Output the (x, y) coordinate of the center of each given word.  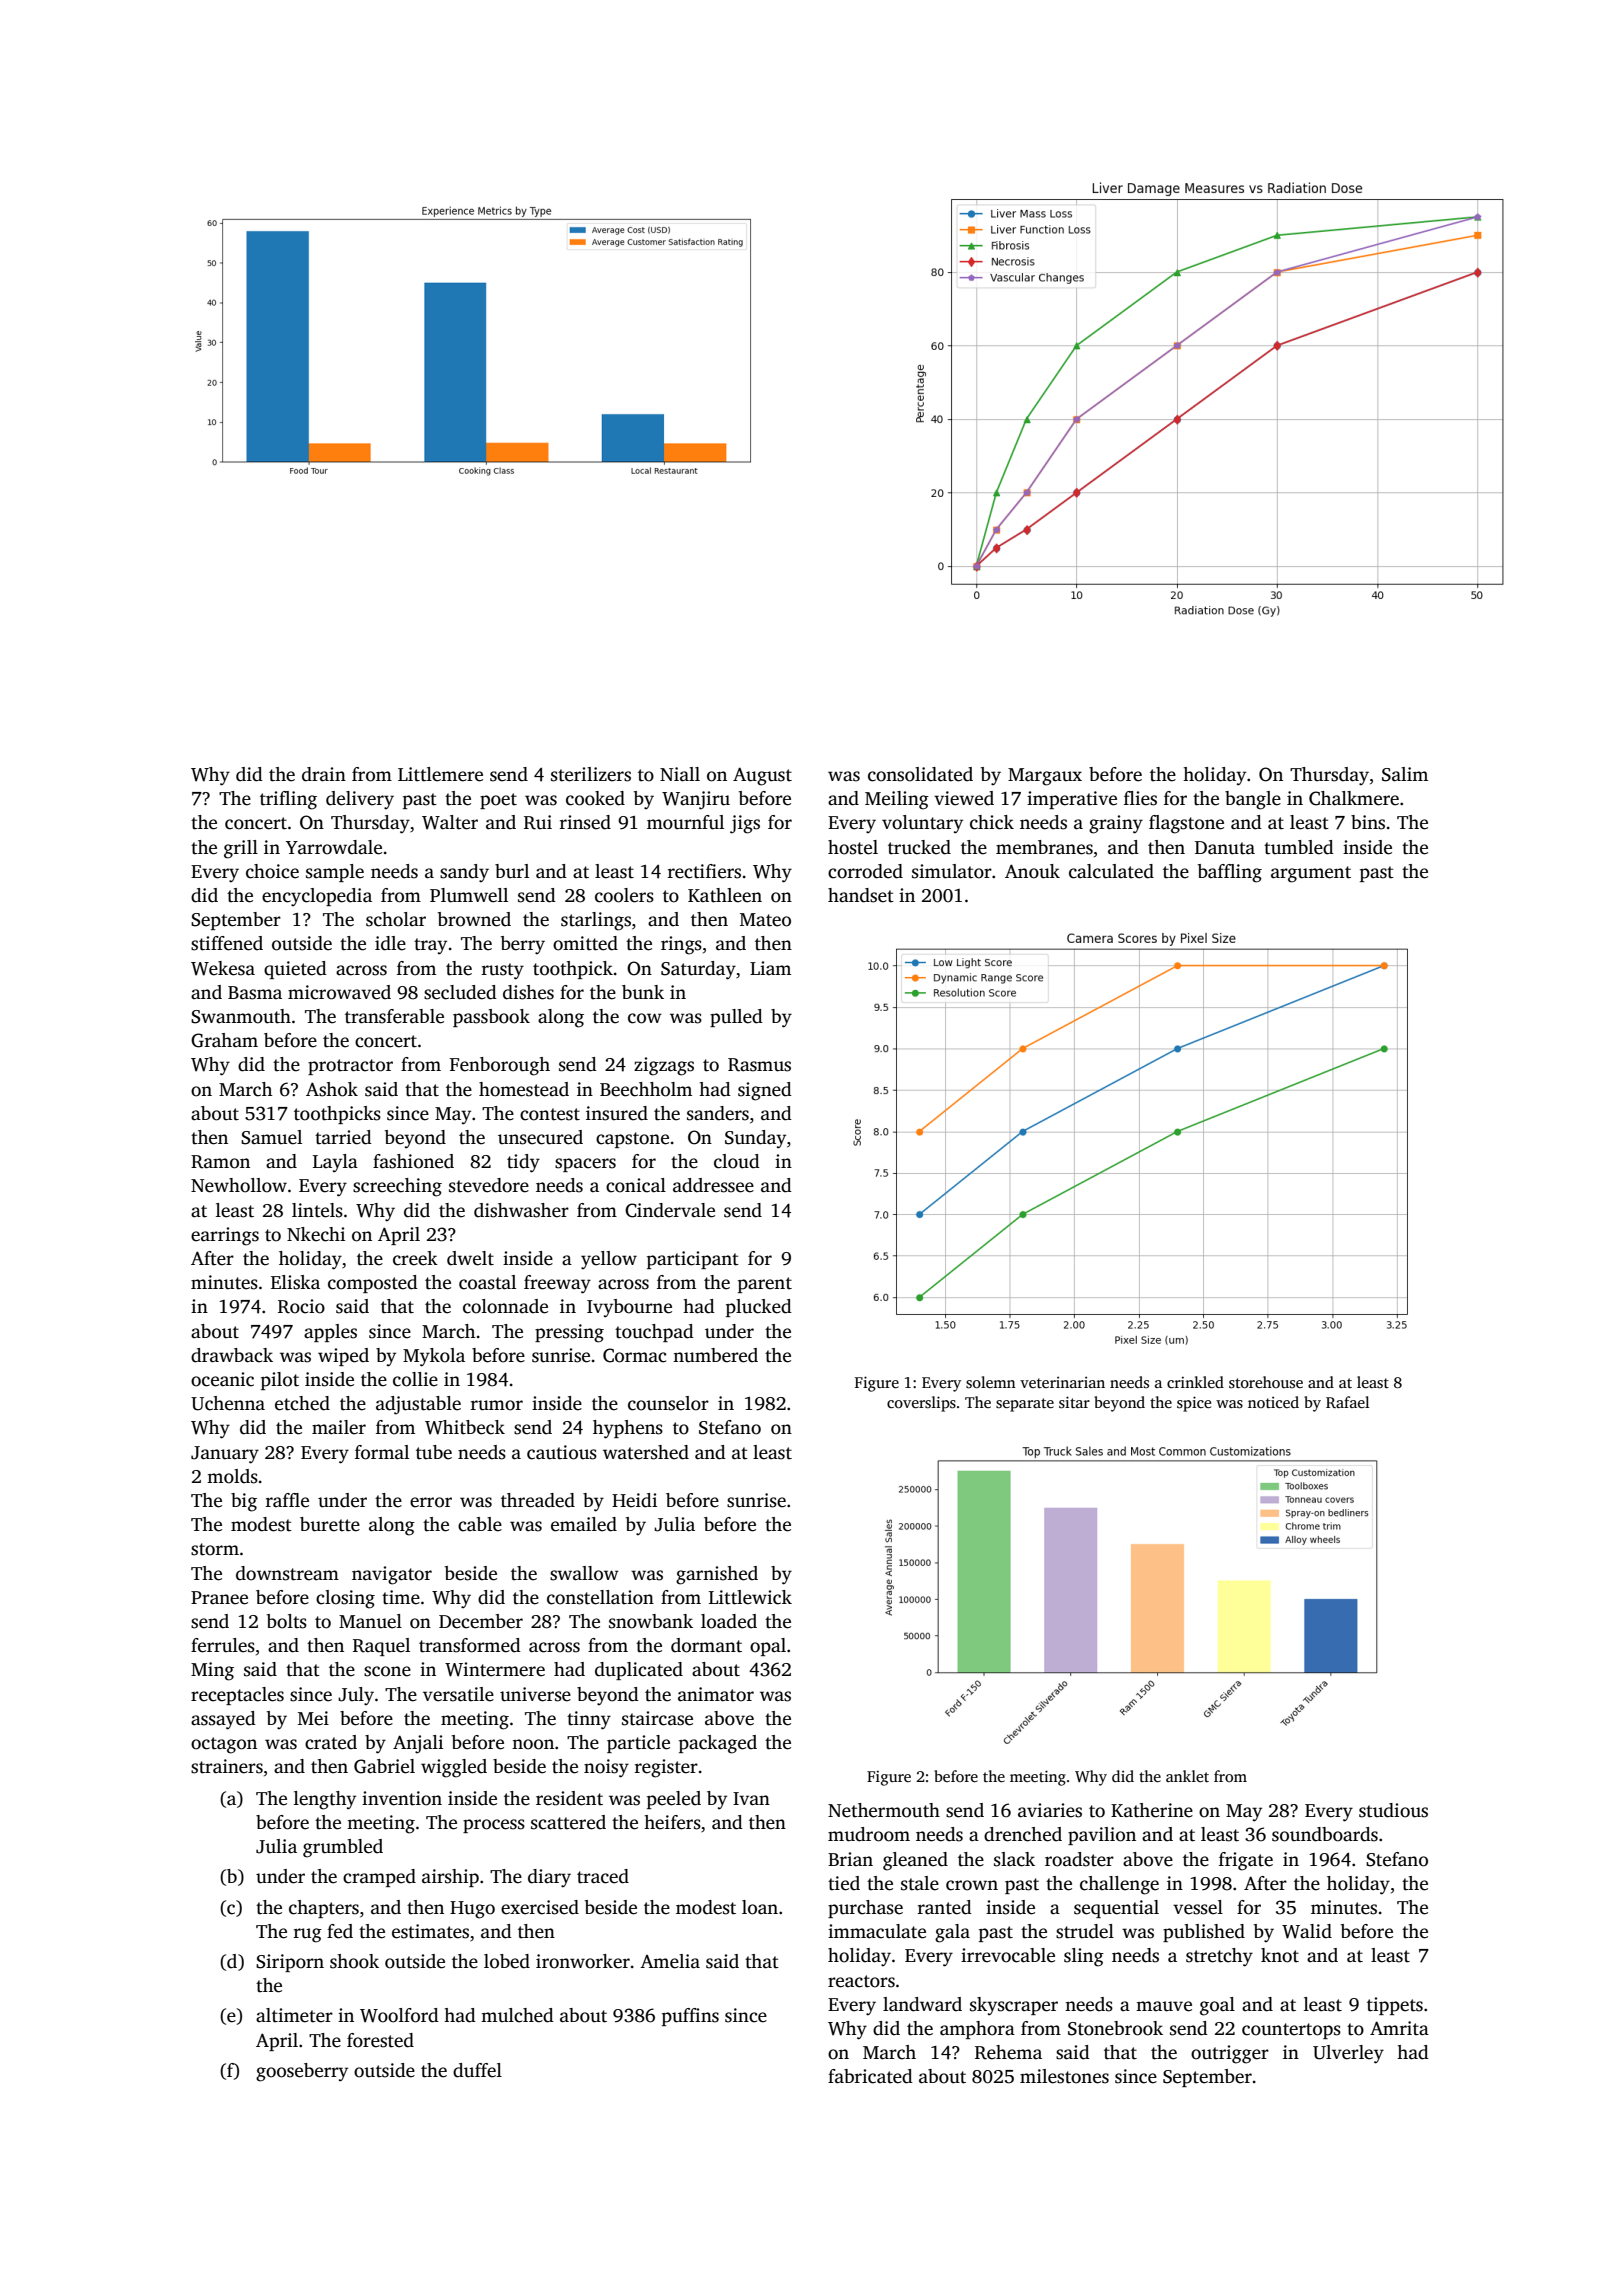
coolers (624, 895)
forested (380, 2040)
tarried (343, 1137)
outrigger (1230, 2054)
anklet (1187, 1776)
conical (636, 1185)
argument (1311, 874)
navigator (392, 1575)
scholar (396, 919)
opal (768, 1647)
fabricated (870, 2076)
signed (765, 1091)
